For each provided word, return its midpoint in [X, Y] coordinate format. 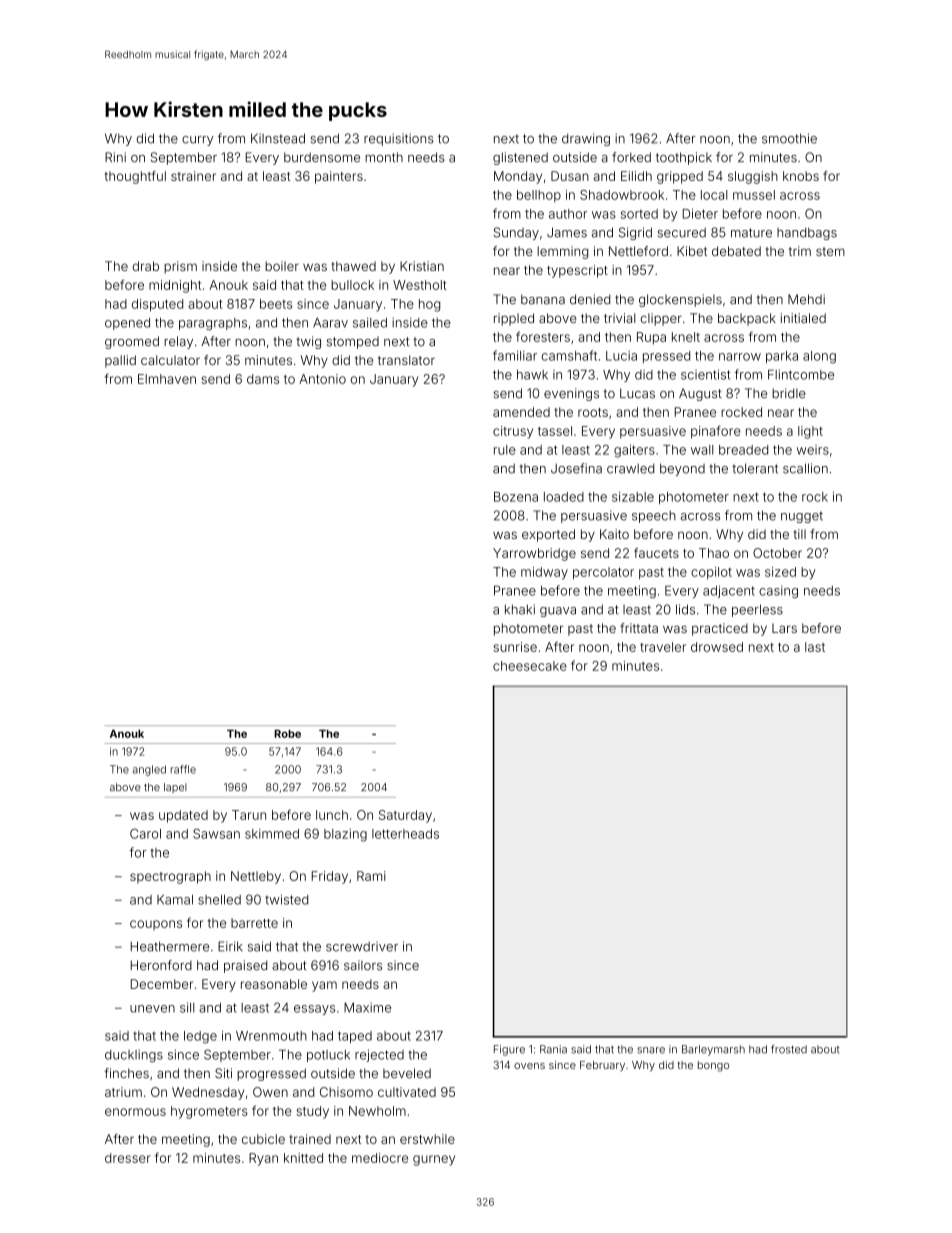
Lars [784, 628]
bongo [713, 1066]
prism [180, 267]
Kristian [422, 266]
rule [505, 450]
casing [778, 591]
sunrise [515, 647]
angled [149, 770]
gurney [434, 1160]
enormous [135, 1112]
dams [263, 379]
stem [830, 251]
